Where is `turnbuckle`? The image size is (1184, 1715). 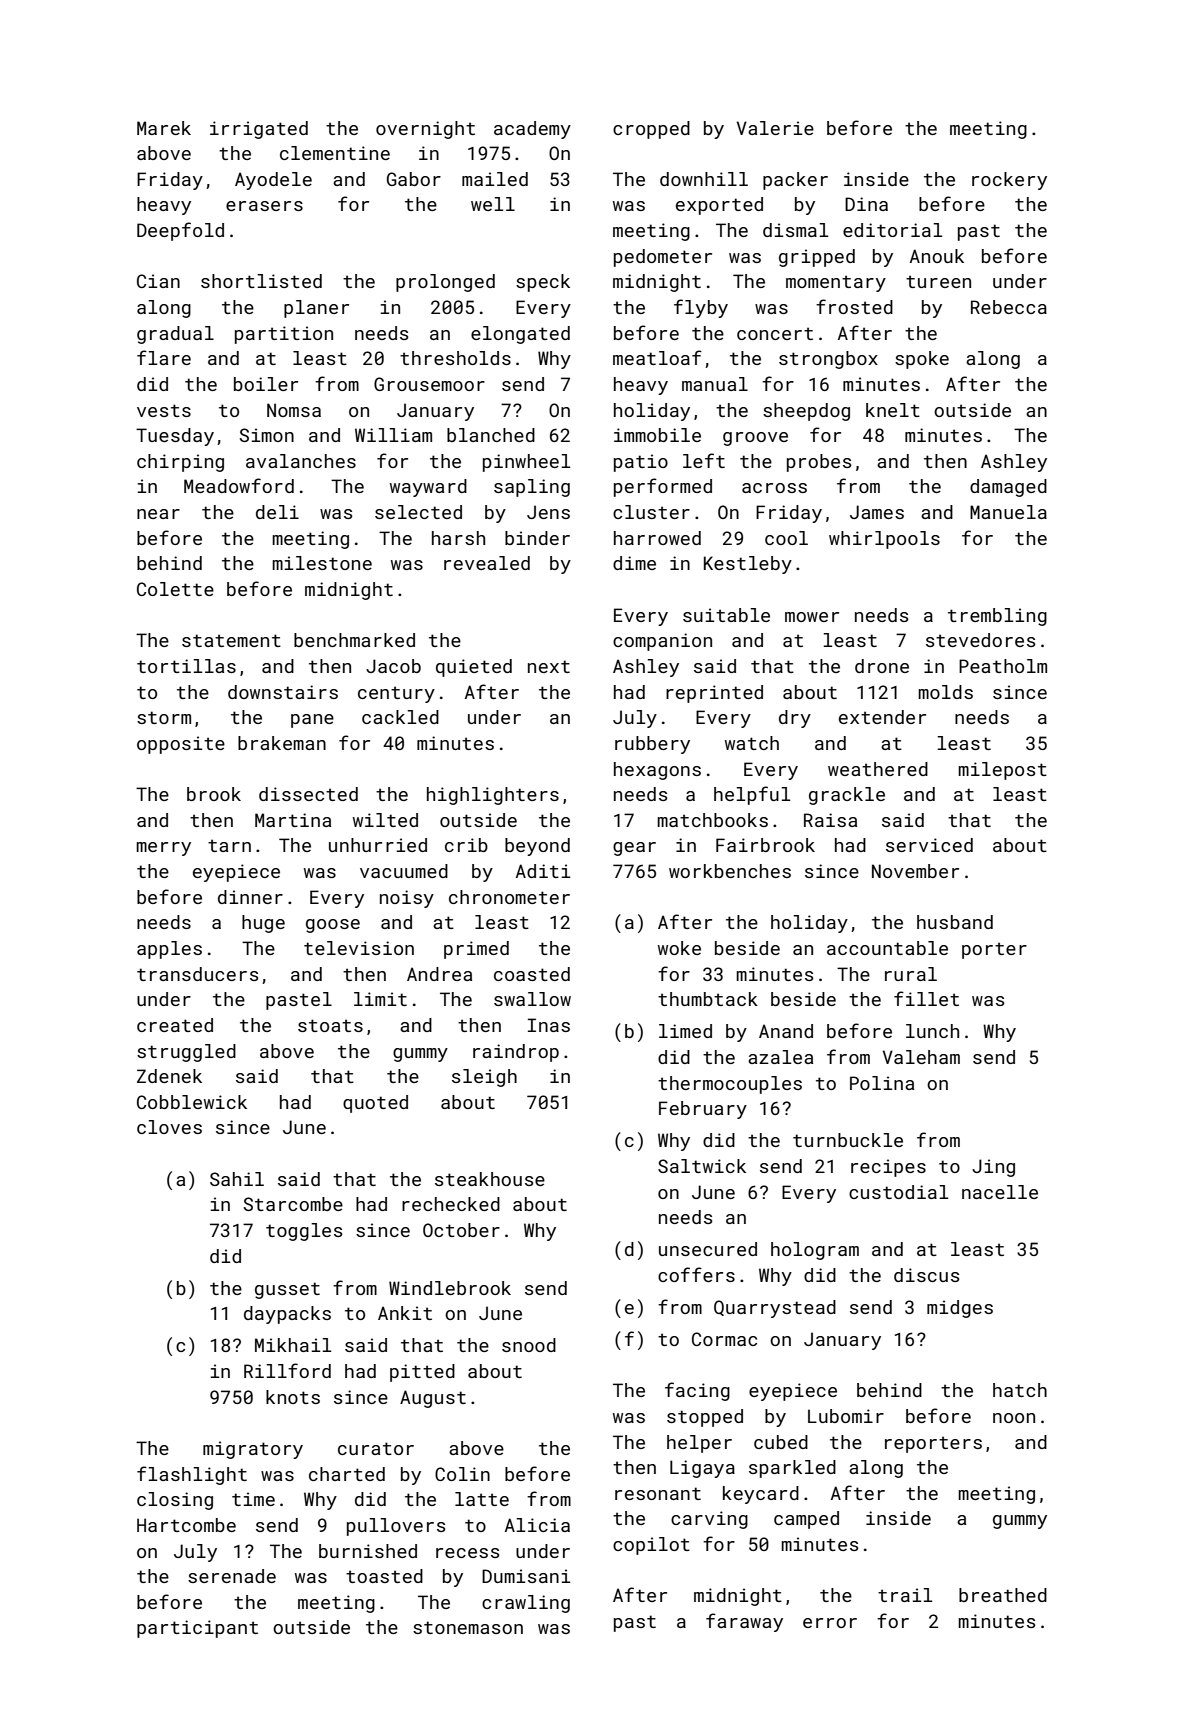
turnbuckle is located at coordinates (848, 1140).
